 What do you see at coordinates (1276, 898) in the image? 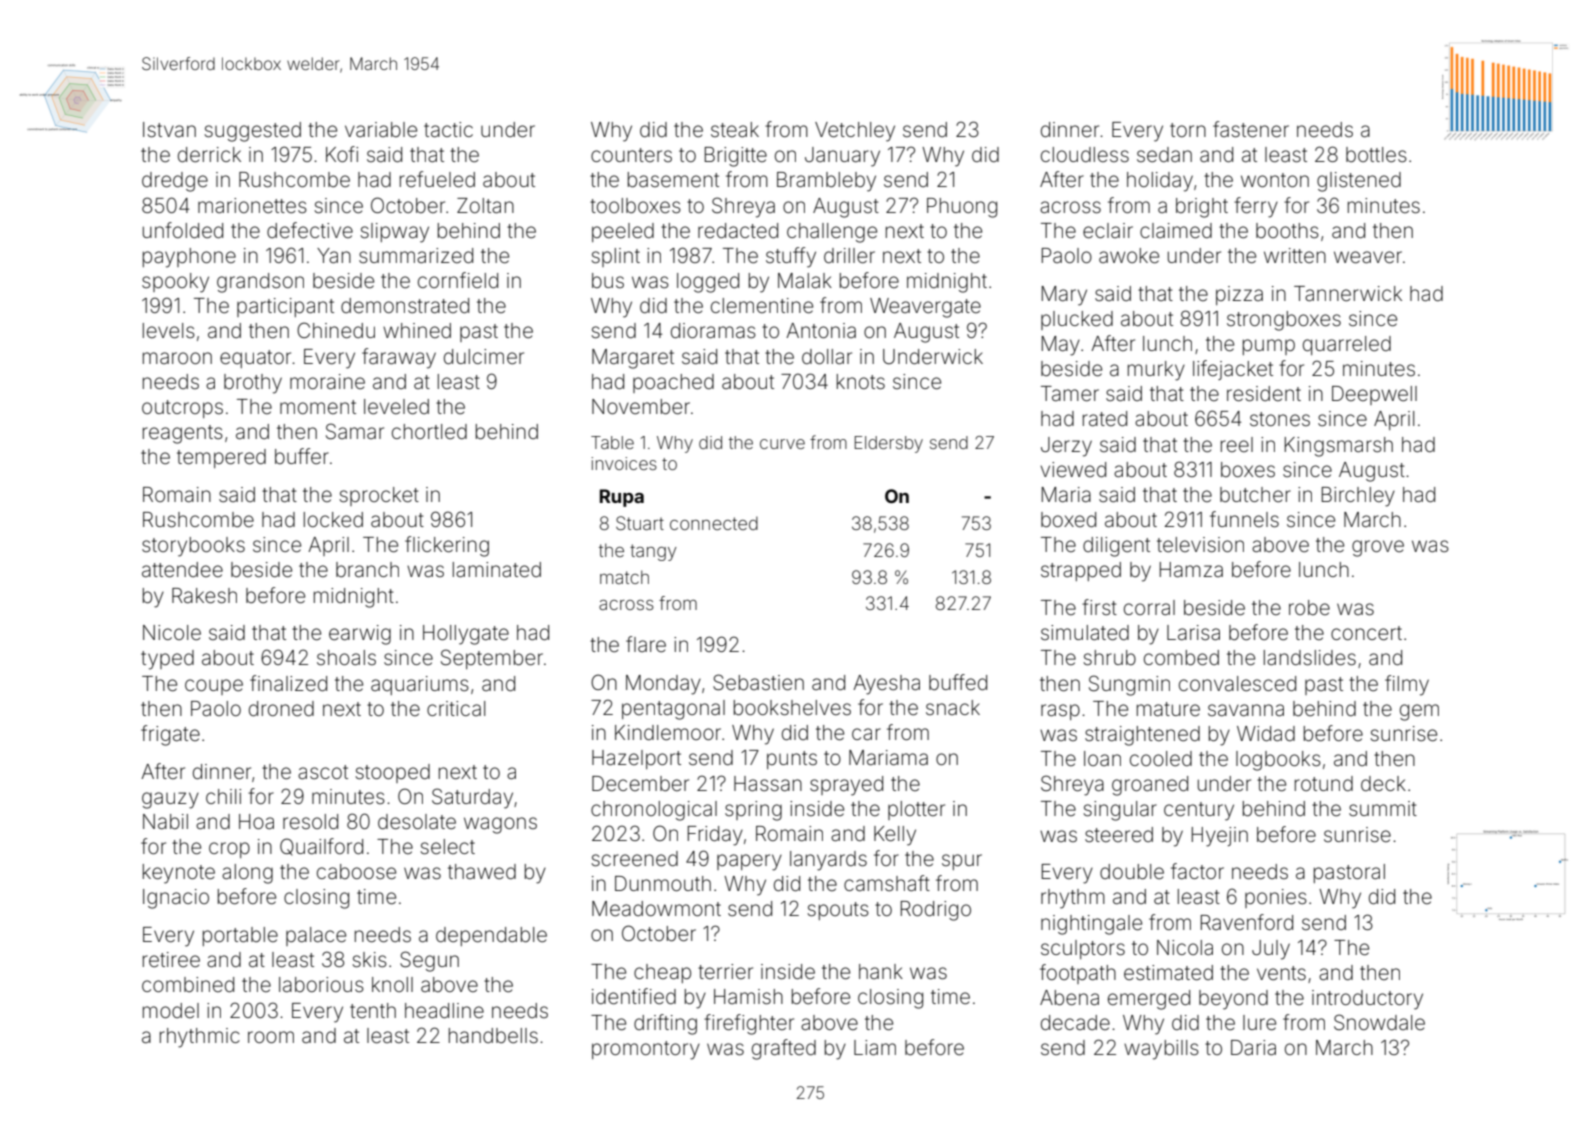
I see `ponies` at bounding box center [1276, 898].
